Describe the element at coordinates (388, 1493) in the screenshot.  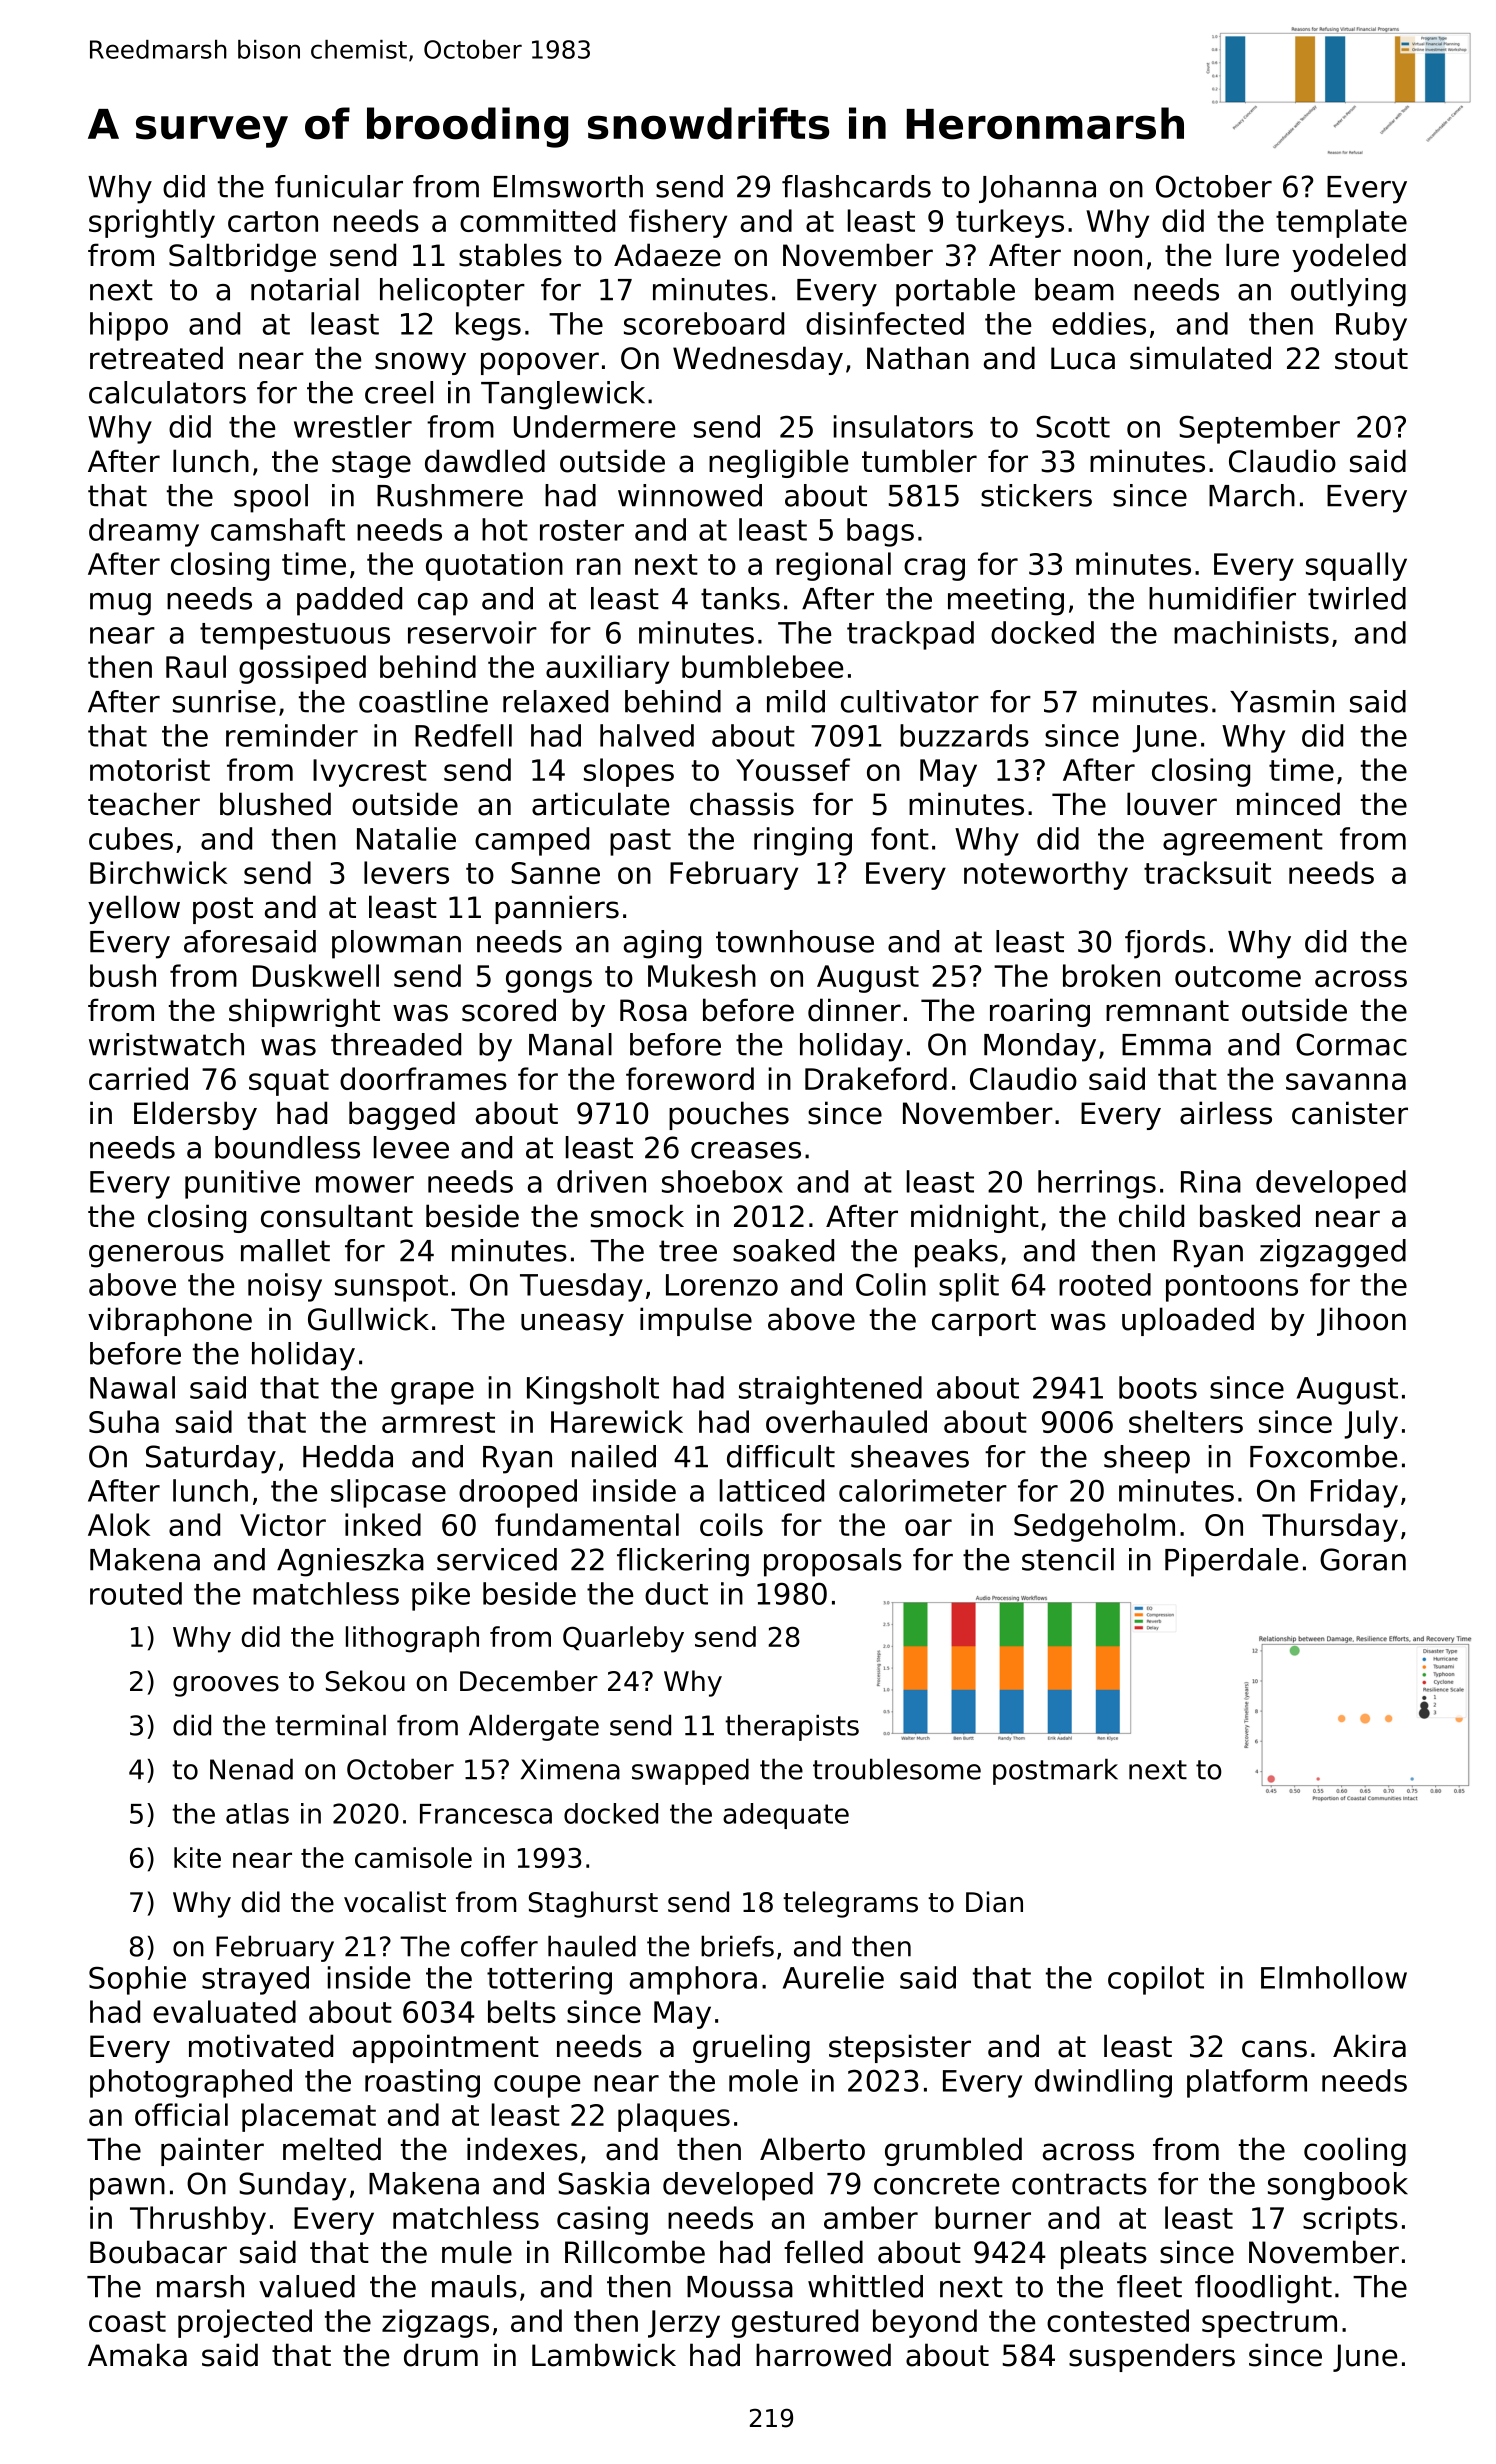
I see `slipcase` at that location.
